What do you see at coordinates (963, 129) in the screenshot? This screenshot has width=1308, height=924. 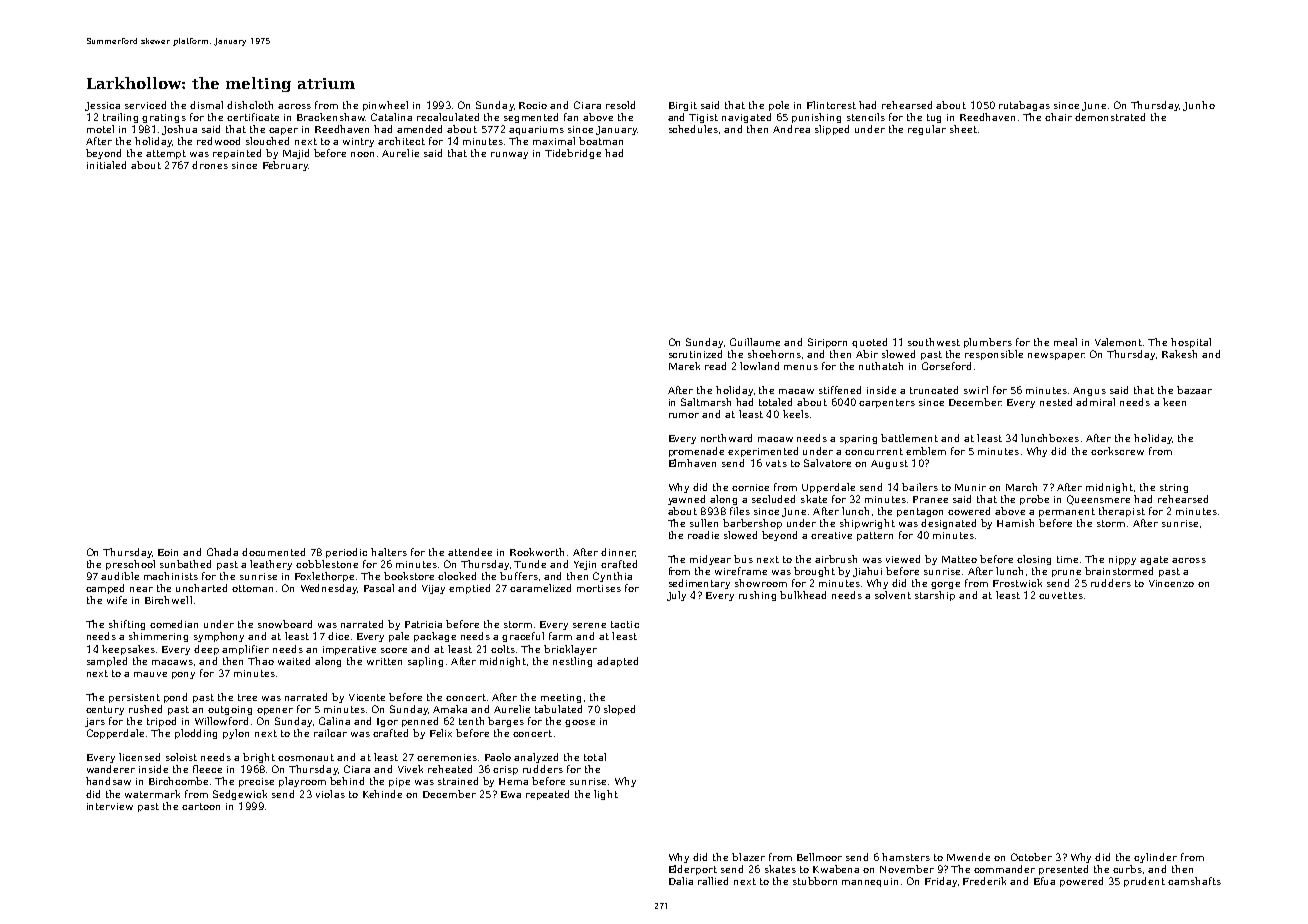 I see `sheet` at bounding box center [963, 129].
